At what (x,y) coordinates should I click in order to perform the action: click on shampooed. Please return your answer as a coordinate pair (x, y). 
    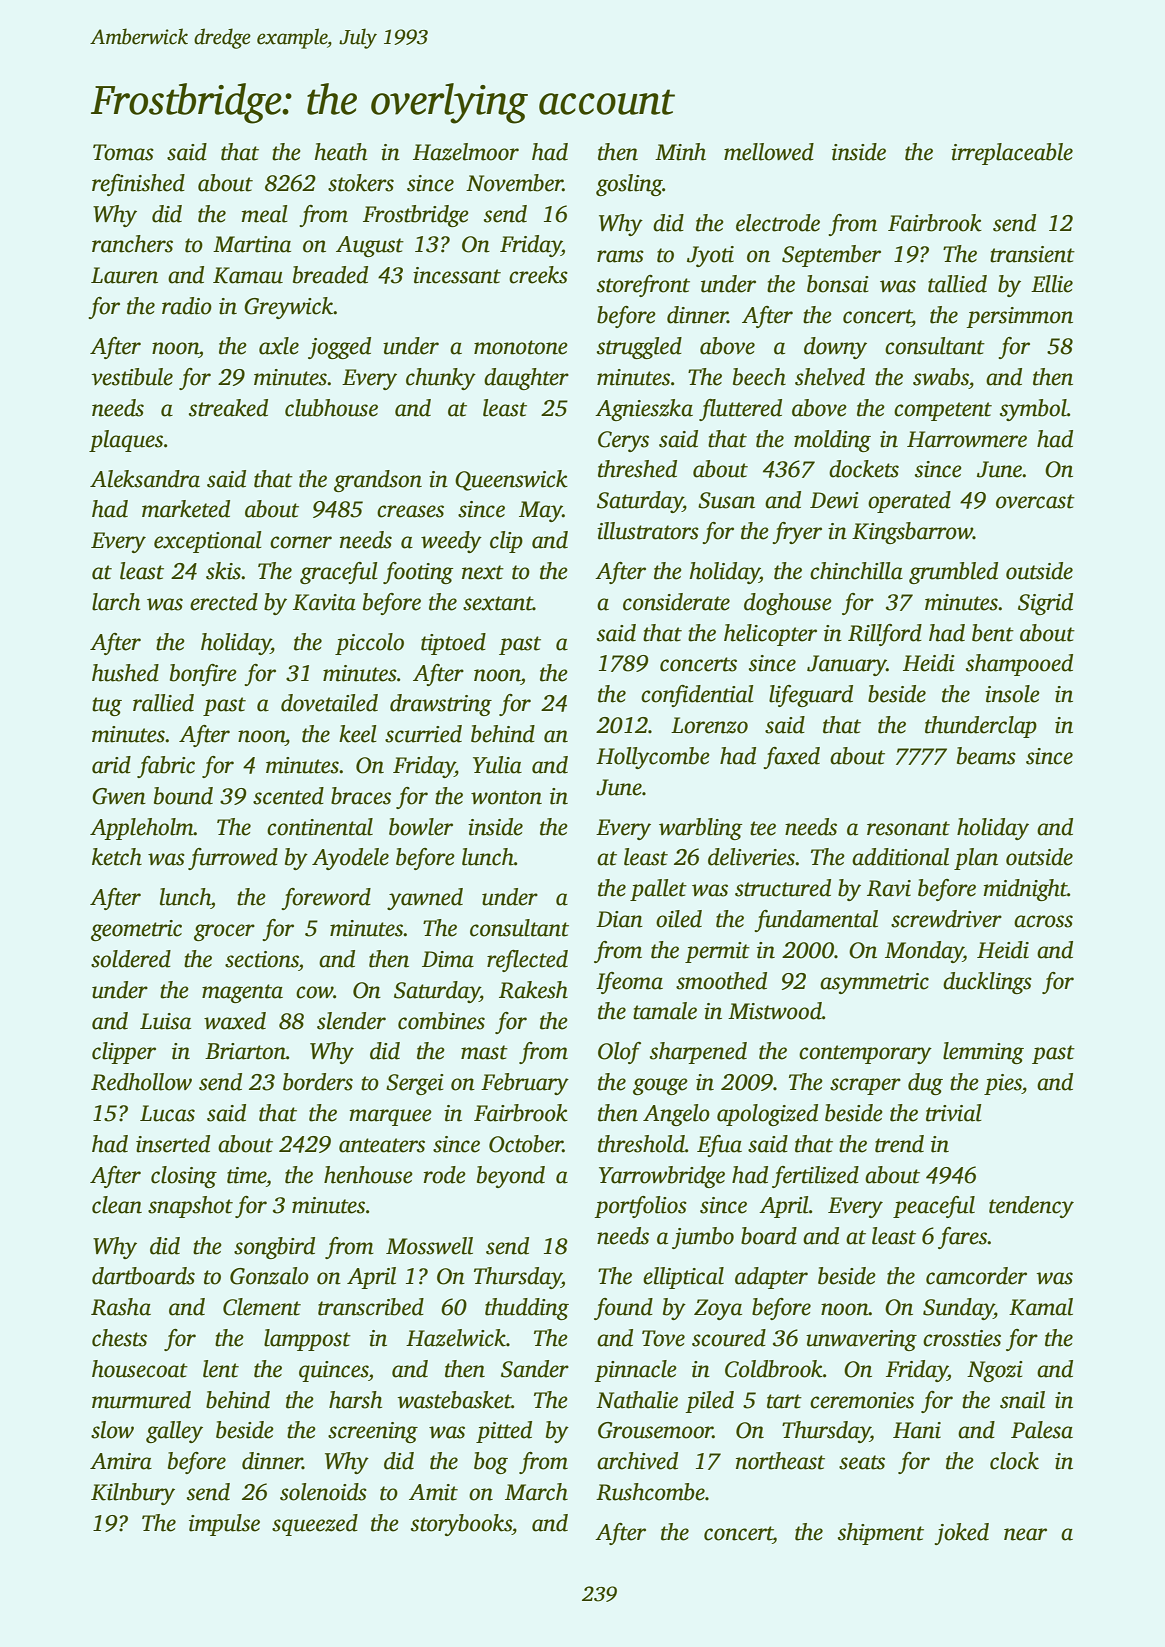
    Looking at the image, I should click on (1019, 665).
